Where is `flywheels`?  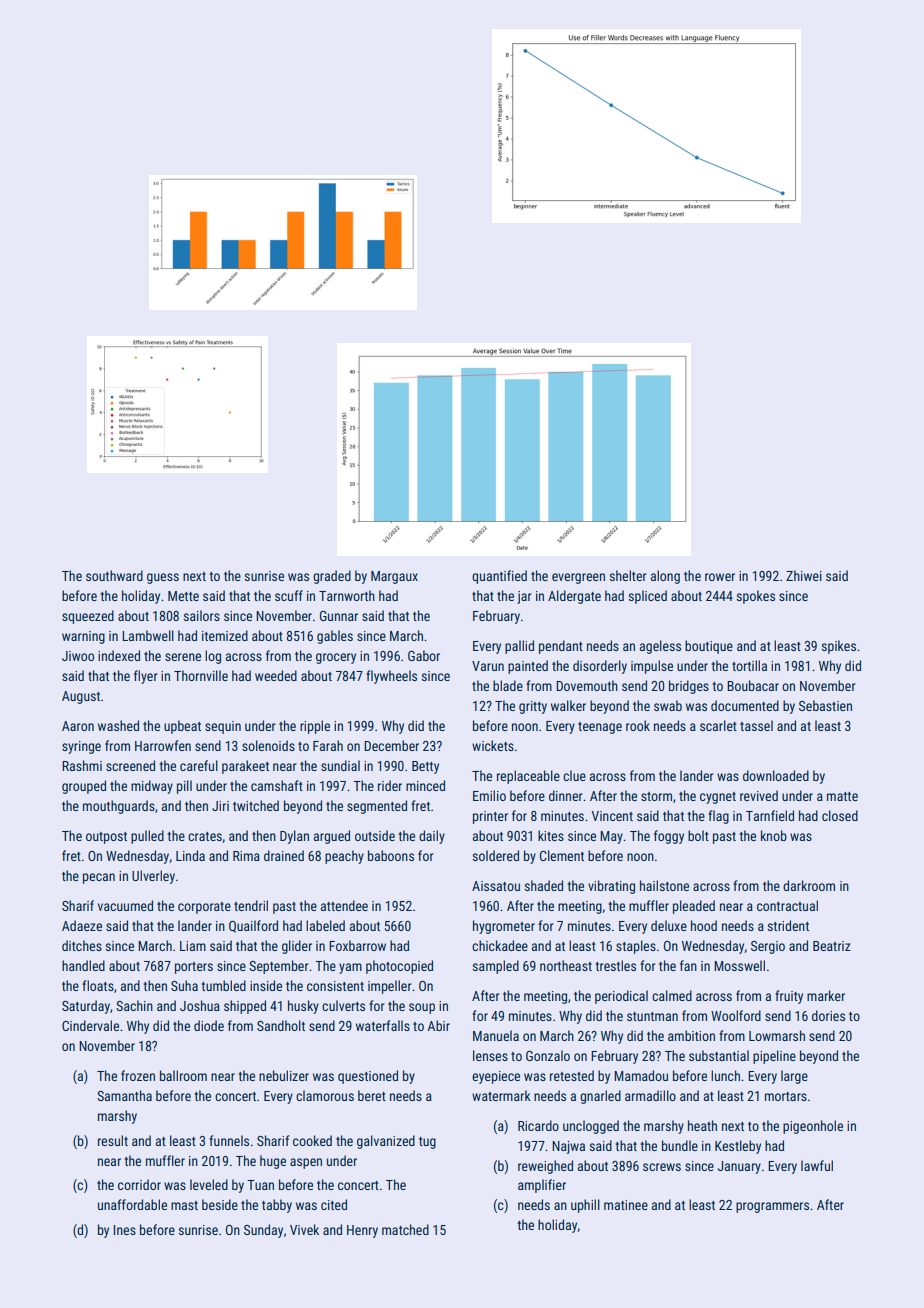
flywheels is located at coordinates (391, 677).
